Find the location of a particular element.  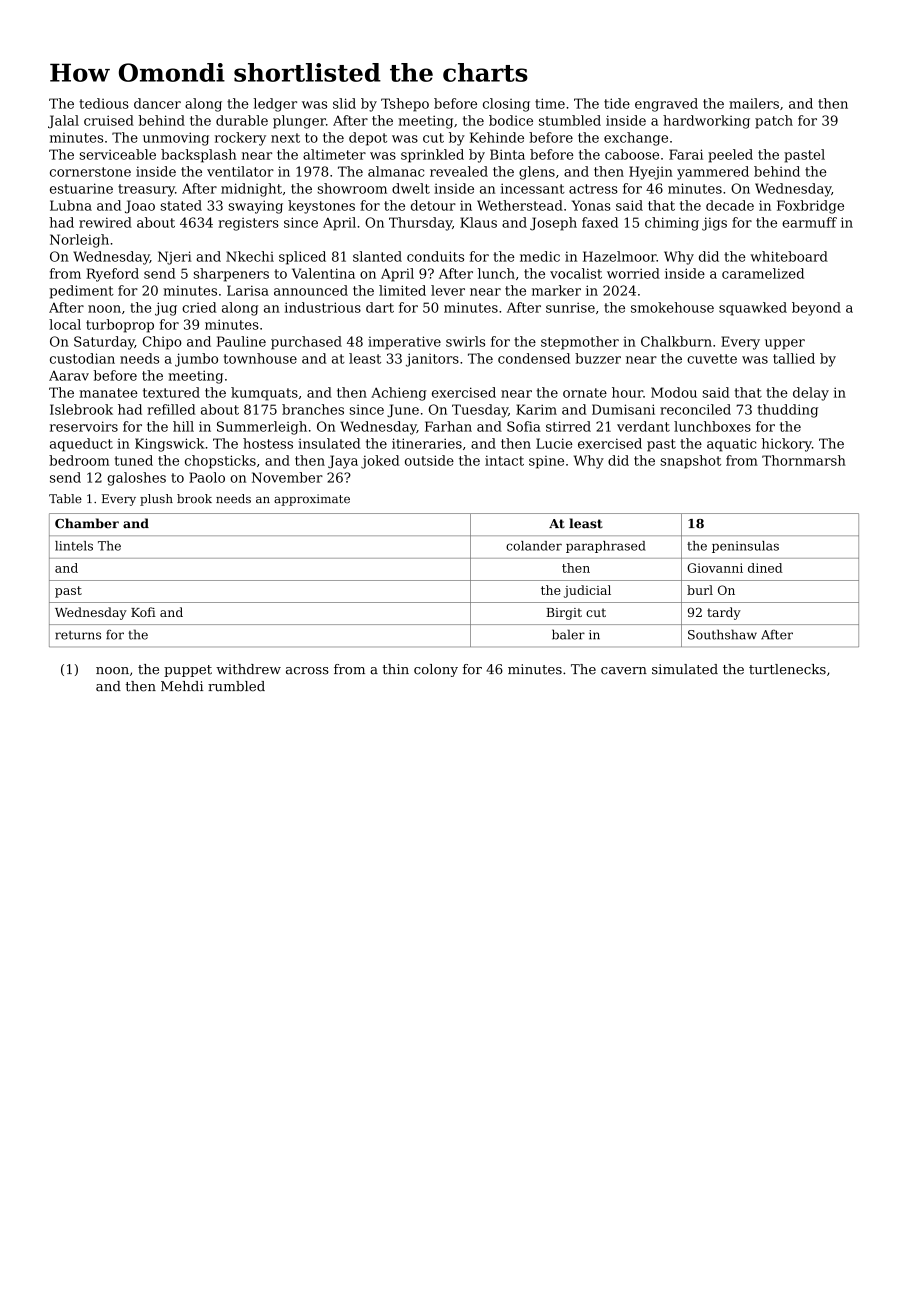

colander is located at coordinates (534, 546).
